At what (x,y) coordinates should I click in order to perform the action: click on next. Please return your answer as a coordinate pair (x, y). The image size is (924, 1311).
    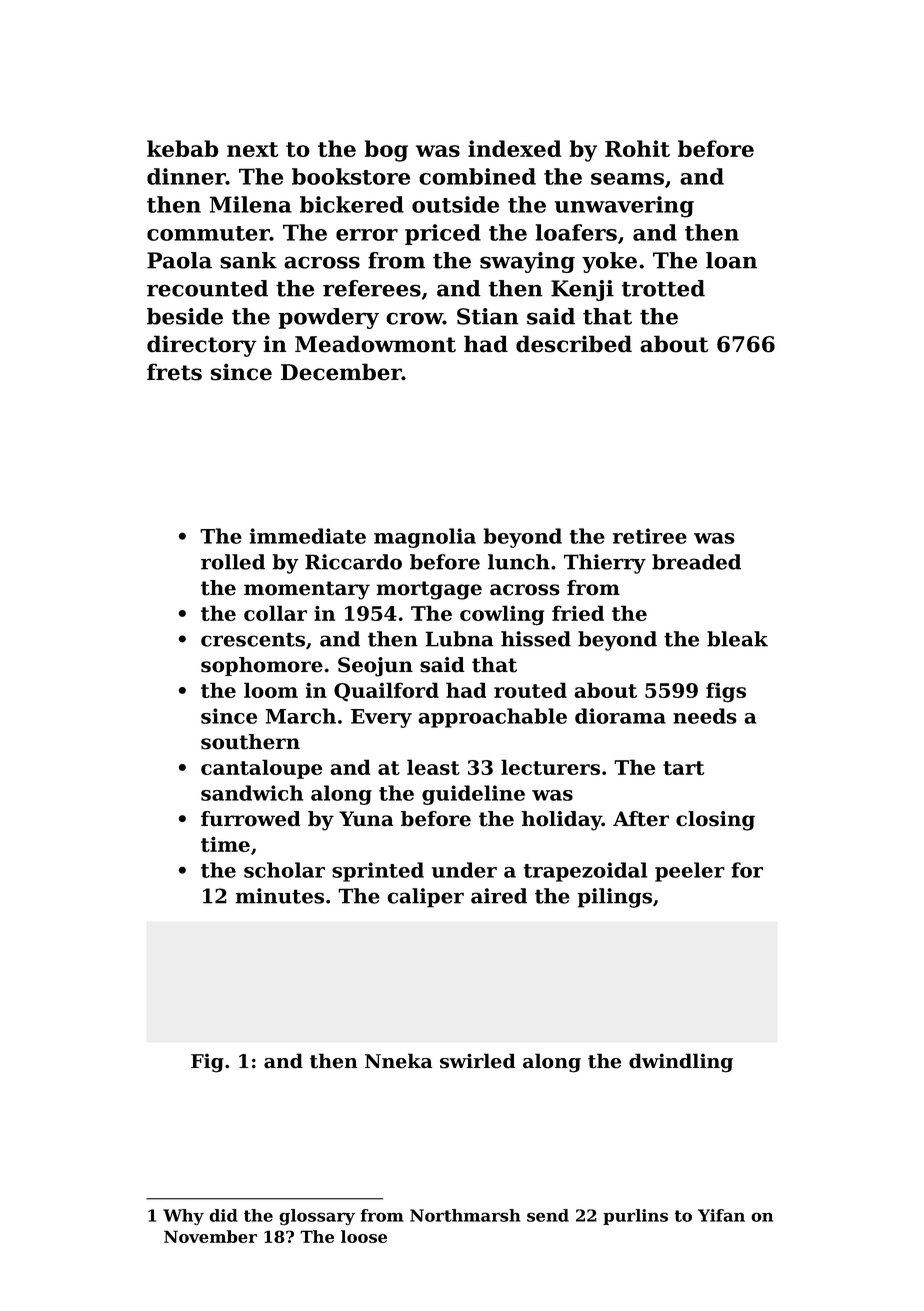
    Looking at the image, I should click on (252, 149).
